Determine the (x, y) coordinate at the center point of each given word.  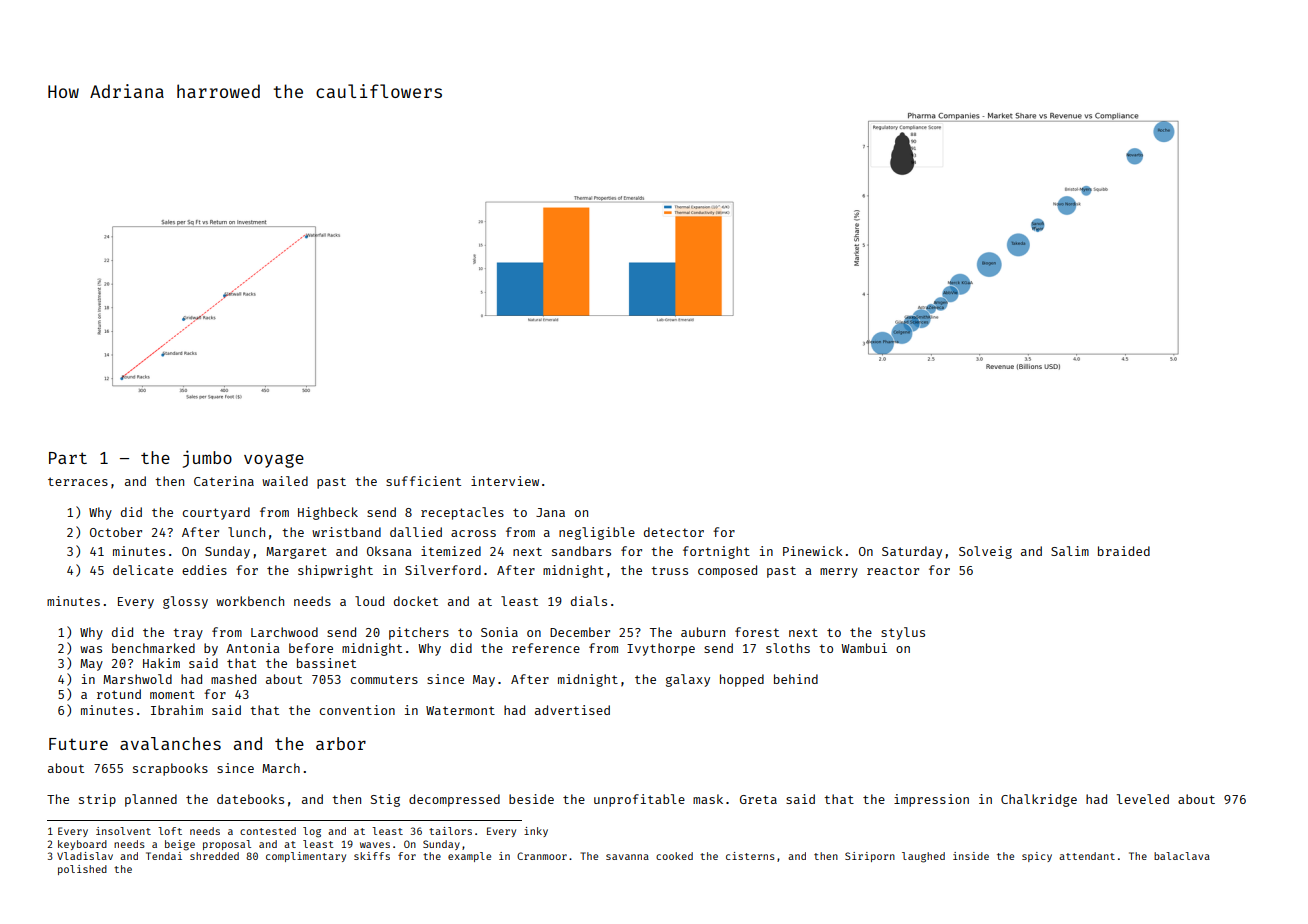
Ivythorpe (661, 649)
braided (1124, 551)
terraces (78, 481)
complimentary (306, 857)
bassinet (326, 663)
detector (674, 532)
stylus (903, 633)
